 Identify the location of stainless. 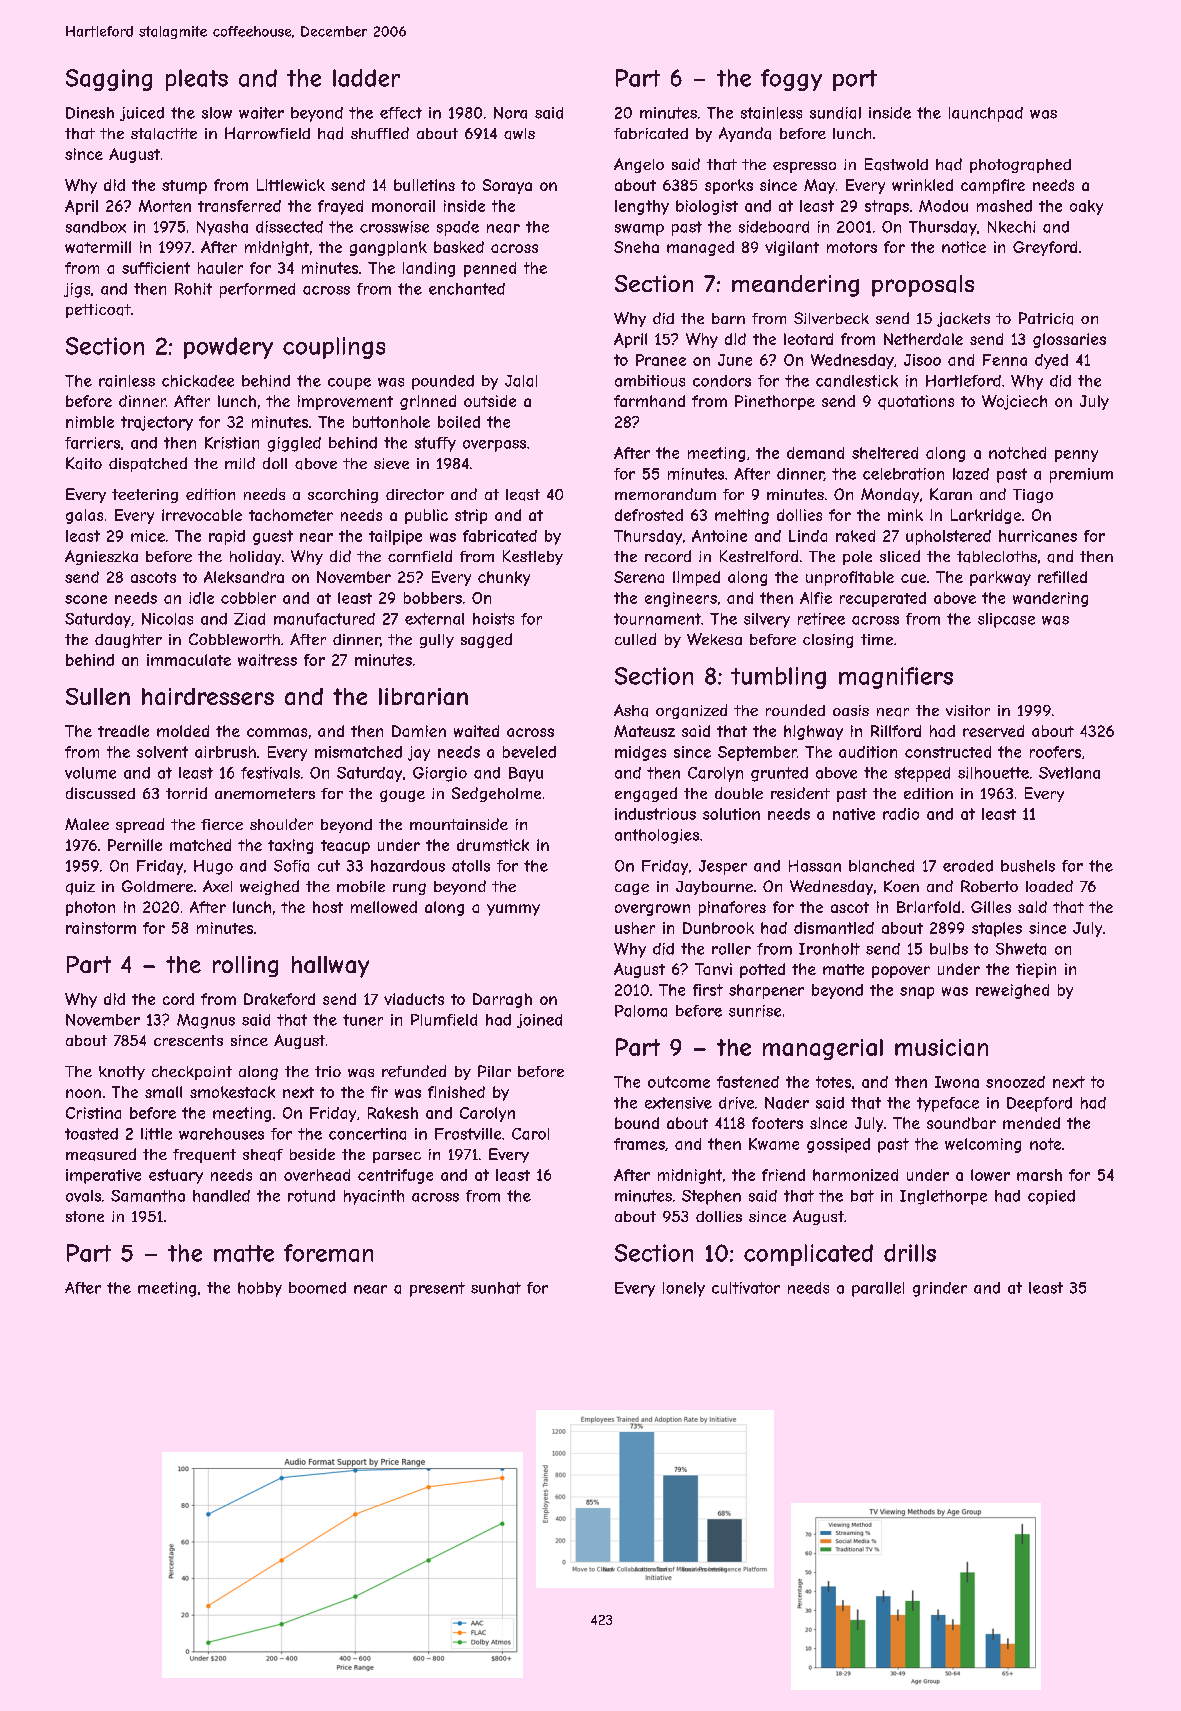
(771, 113).
